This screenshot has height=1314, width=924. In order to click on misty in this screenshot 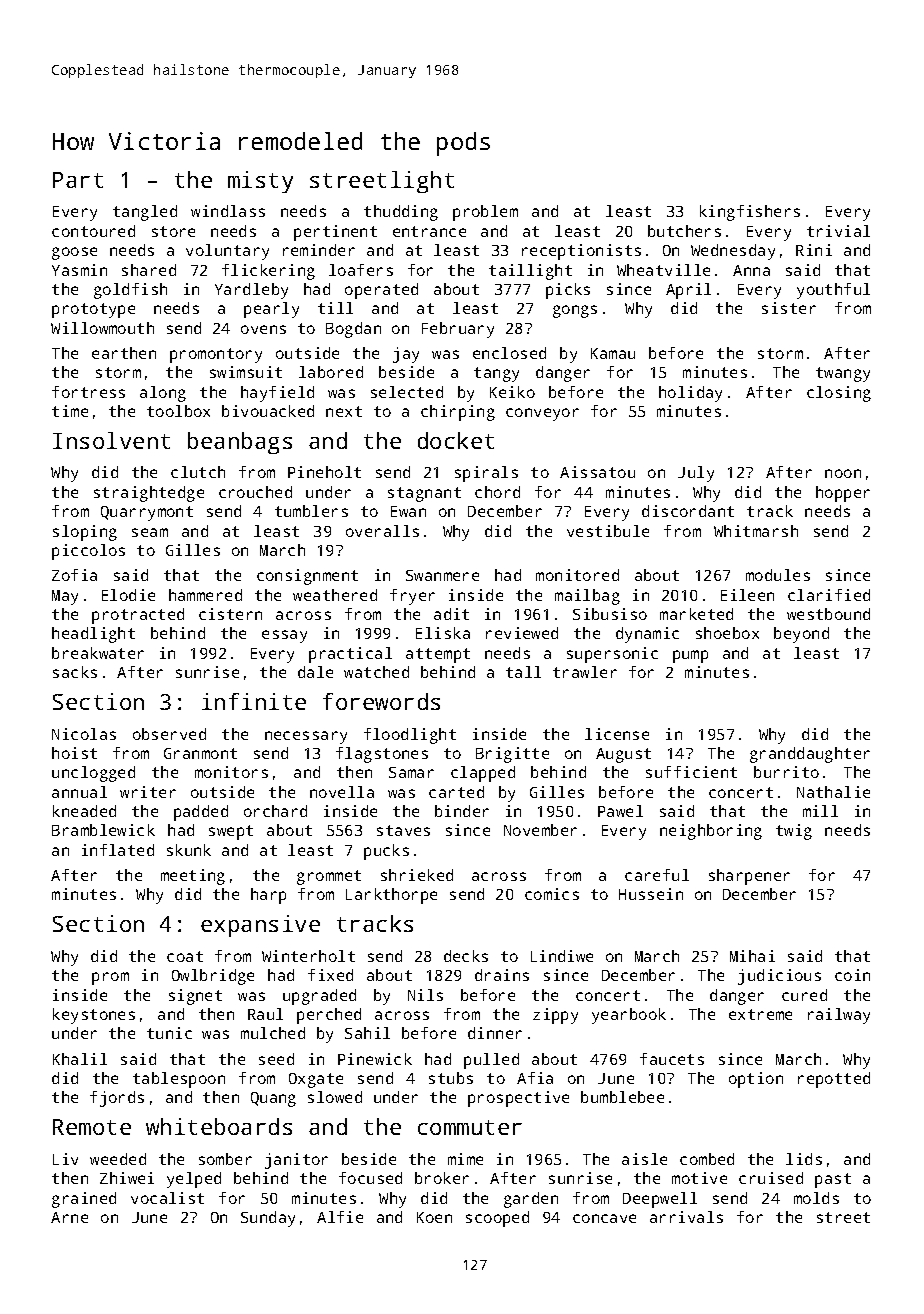, I will do `click(260, 182)`.
